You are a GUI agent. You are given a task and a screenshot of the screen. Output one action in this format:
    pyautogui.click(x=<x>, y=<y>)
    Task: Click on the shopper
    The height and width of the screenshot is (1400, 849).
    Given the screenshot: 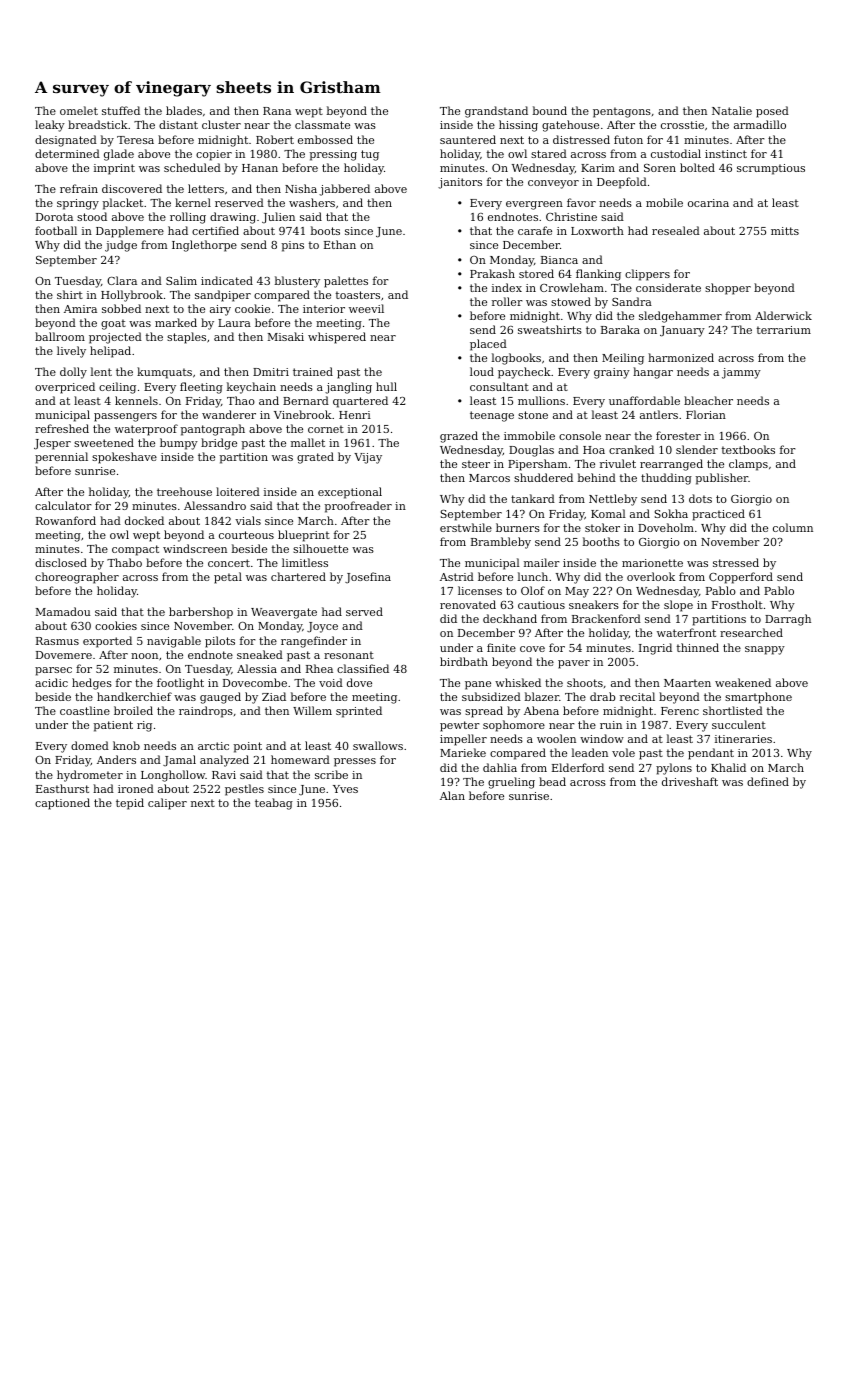 What is the action you would take?
    pyautogui.click(x=728, y=289)
